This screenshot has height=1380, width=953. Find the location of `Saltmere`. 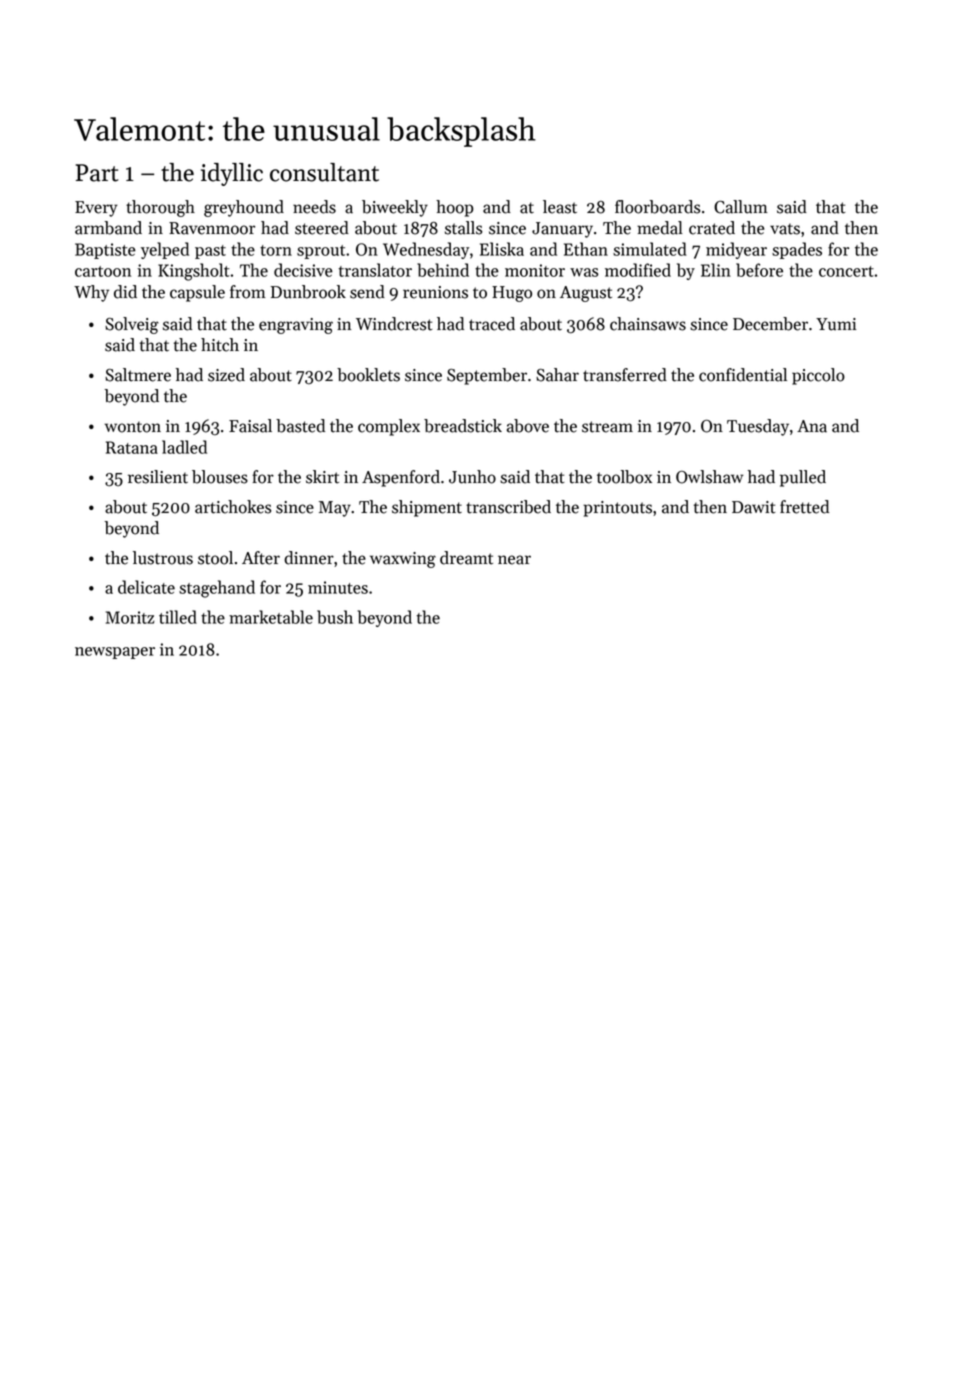

Saltmere is located at coordinates (138, 375).
